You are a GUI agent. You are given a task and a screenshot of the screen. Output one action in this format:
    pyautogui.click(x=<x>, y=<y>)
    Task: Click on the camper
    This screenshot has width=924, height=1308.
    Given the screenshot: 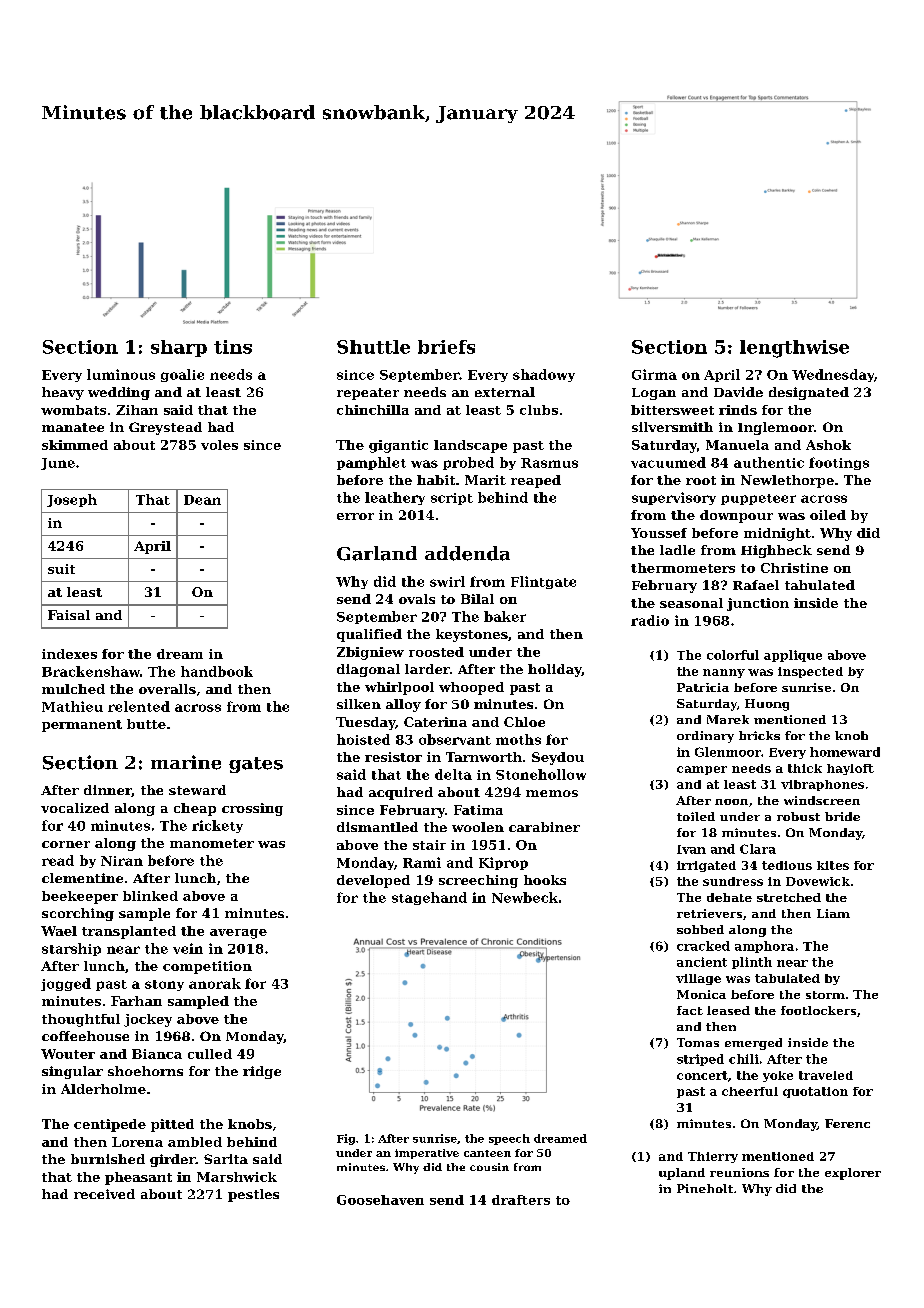 What is the action you would take?
    pyautogui.click(x=702, y=770)
